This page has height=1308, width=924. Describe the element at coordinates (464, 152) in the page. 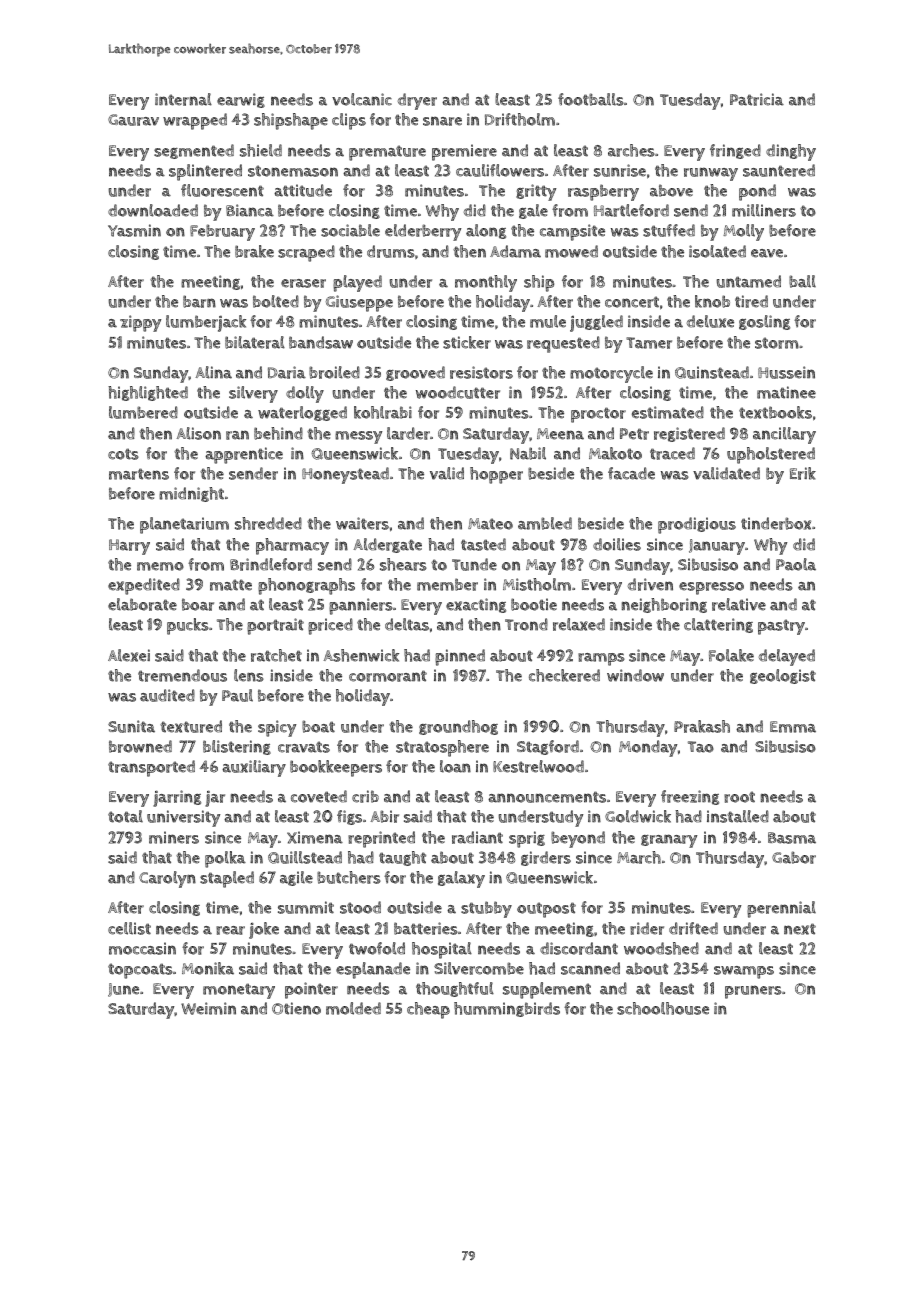

I see `premiere` at that location.
